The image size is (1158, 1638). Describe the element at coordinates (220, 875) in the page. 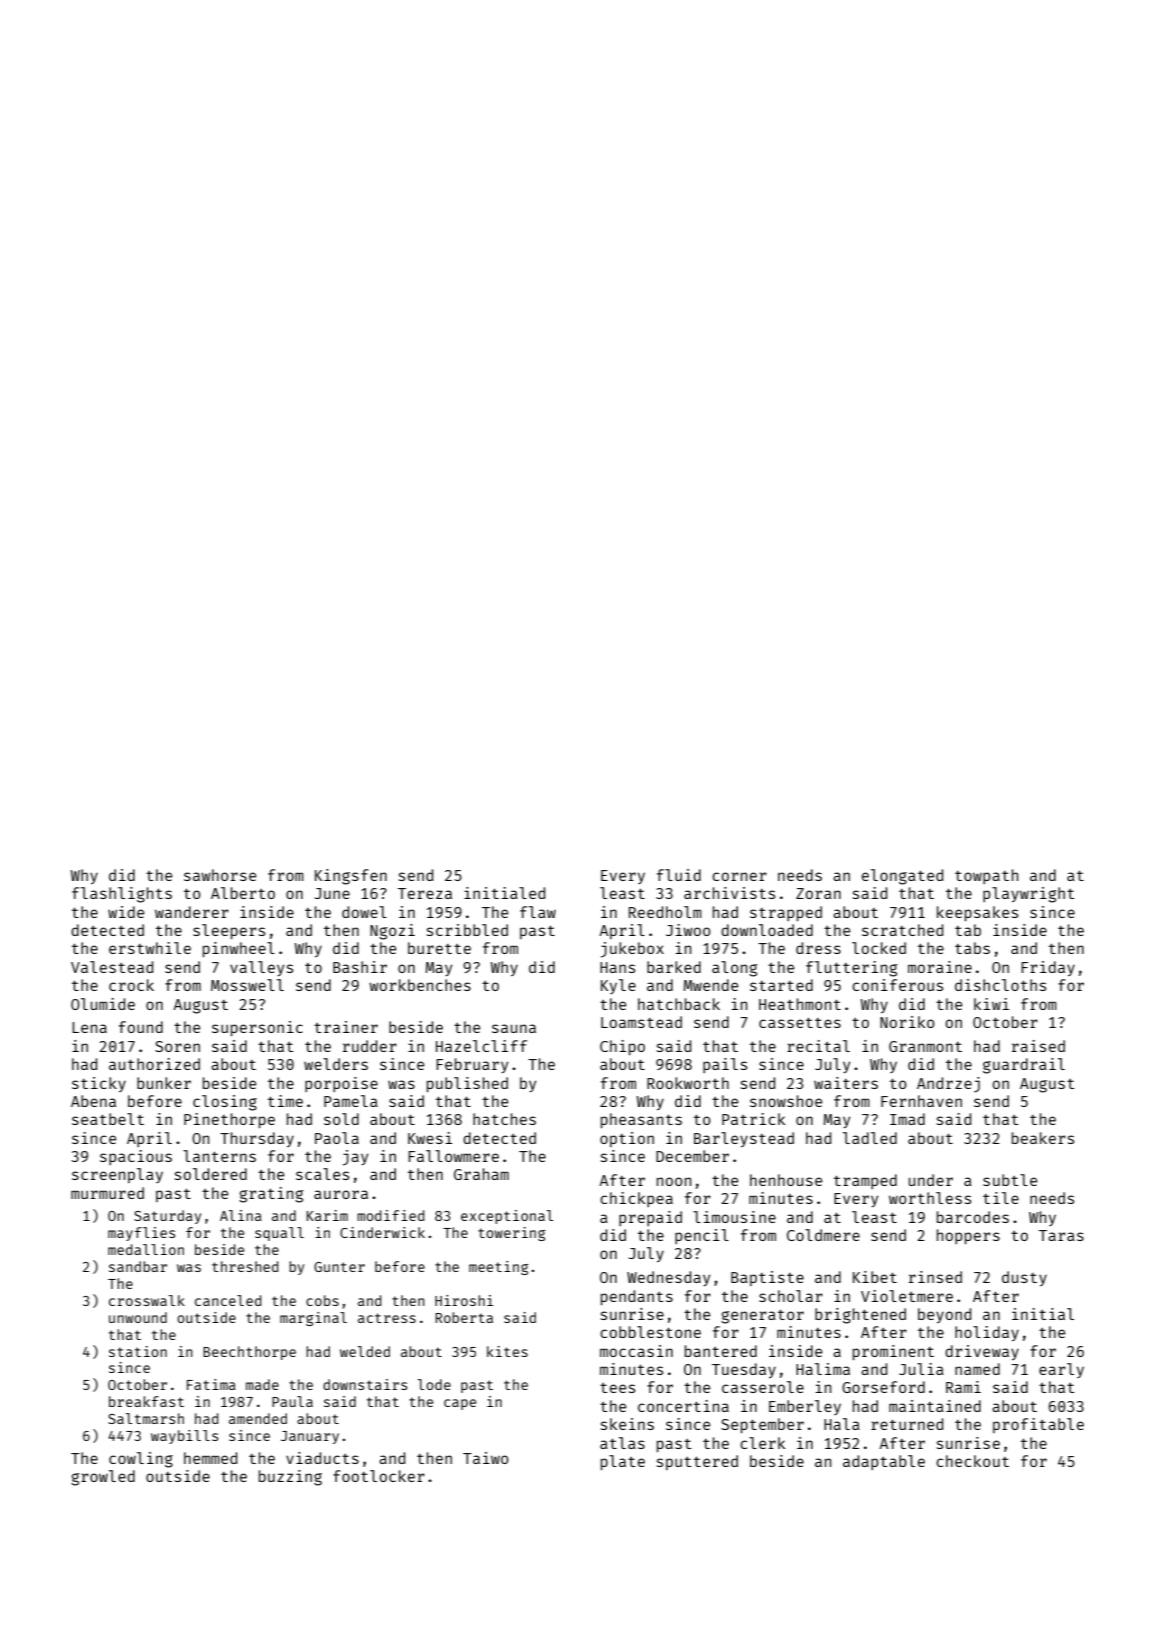

I see `sawhorse` at that location.
